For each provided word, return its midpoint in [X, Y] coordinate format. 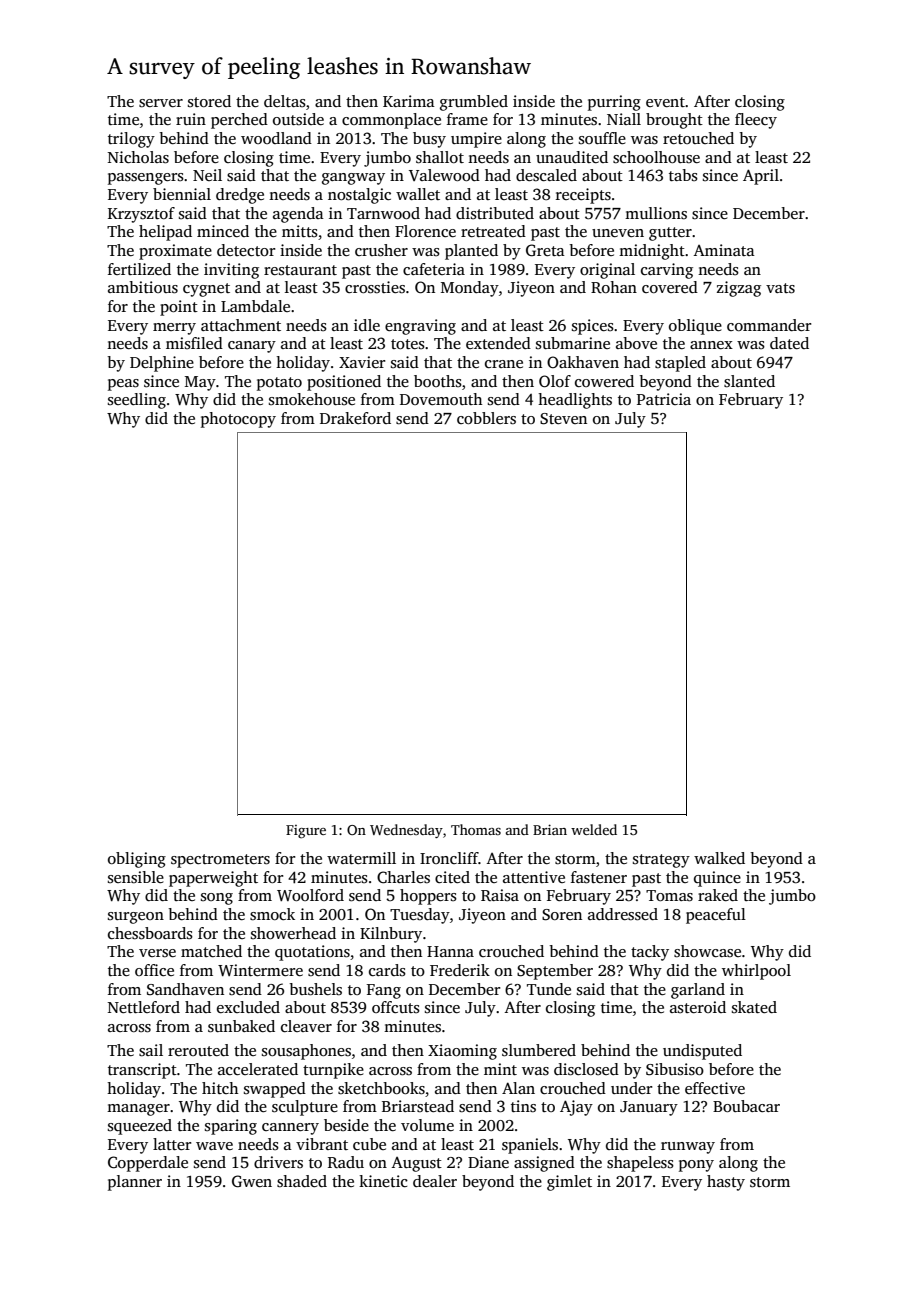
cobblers [486, 418]
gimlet [569, 1183]
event [665, 102]
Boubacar [746, 1106]
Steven [563, 419]
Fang [383, 991]
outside [298, 119]
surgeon [136, 918]
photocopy [238, 420]
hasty [726, 1183]
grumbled [474, 103]
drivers [278, 1162]
